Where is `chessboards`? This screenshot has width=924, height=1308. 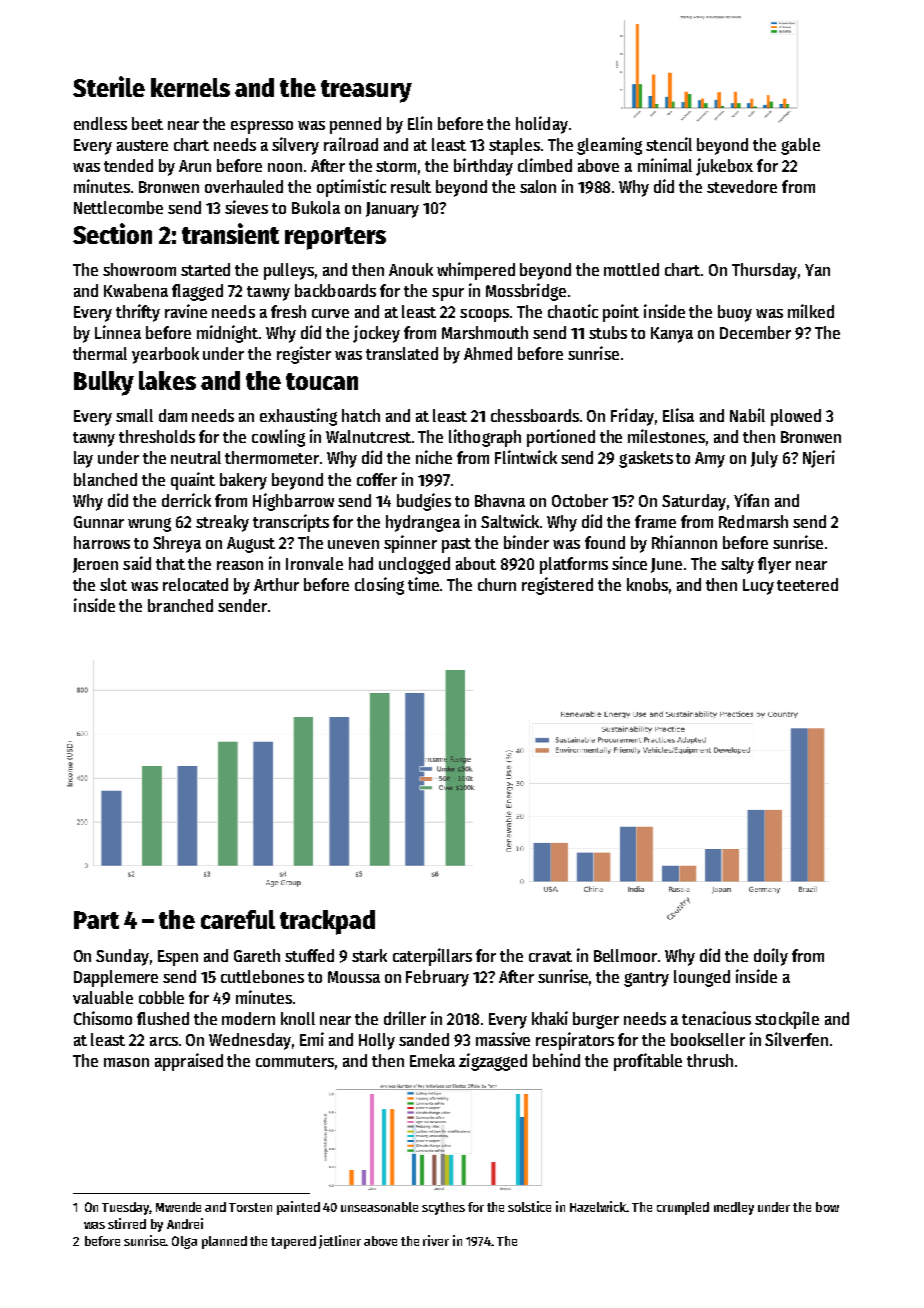 chessboards is located at coordinates (535, 415).
